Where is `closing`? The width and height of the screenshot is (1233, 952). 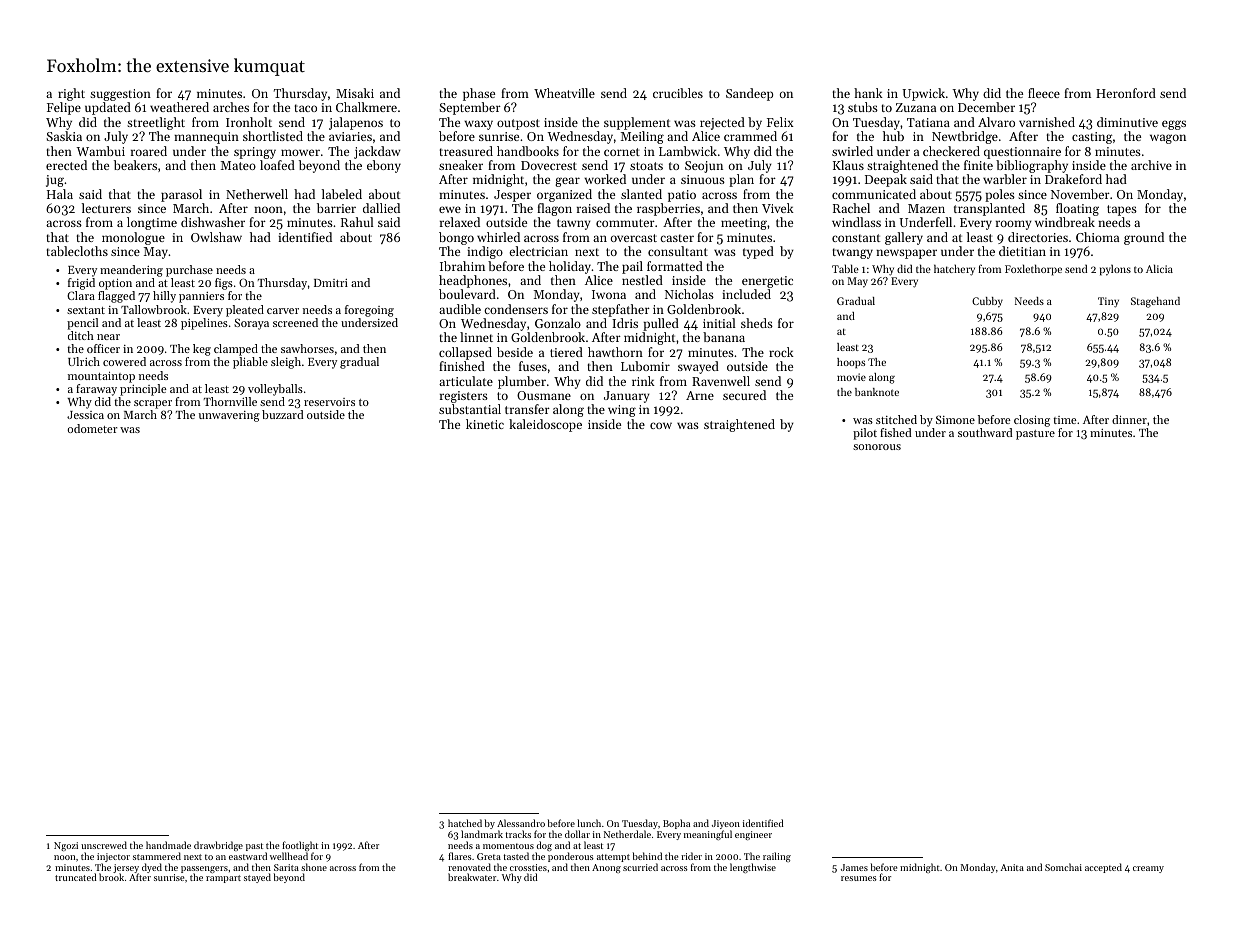
closing is located at coordinates (1032, 421).
